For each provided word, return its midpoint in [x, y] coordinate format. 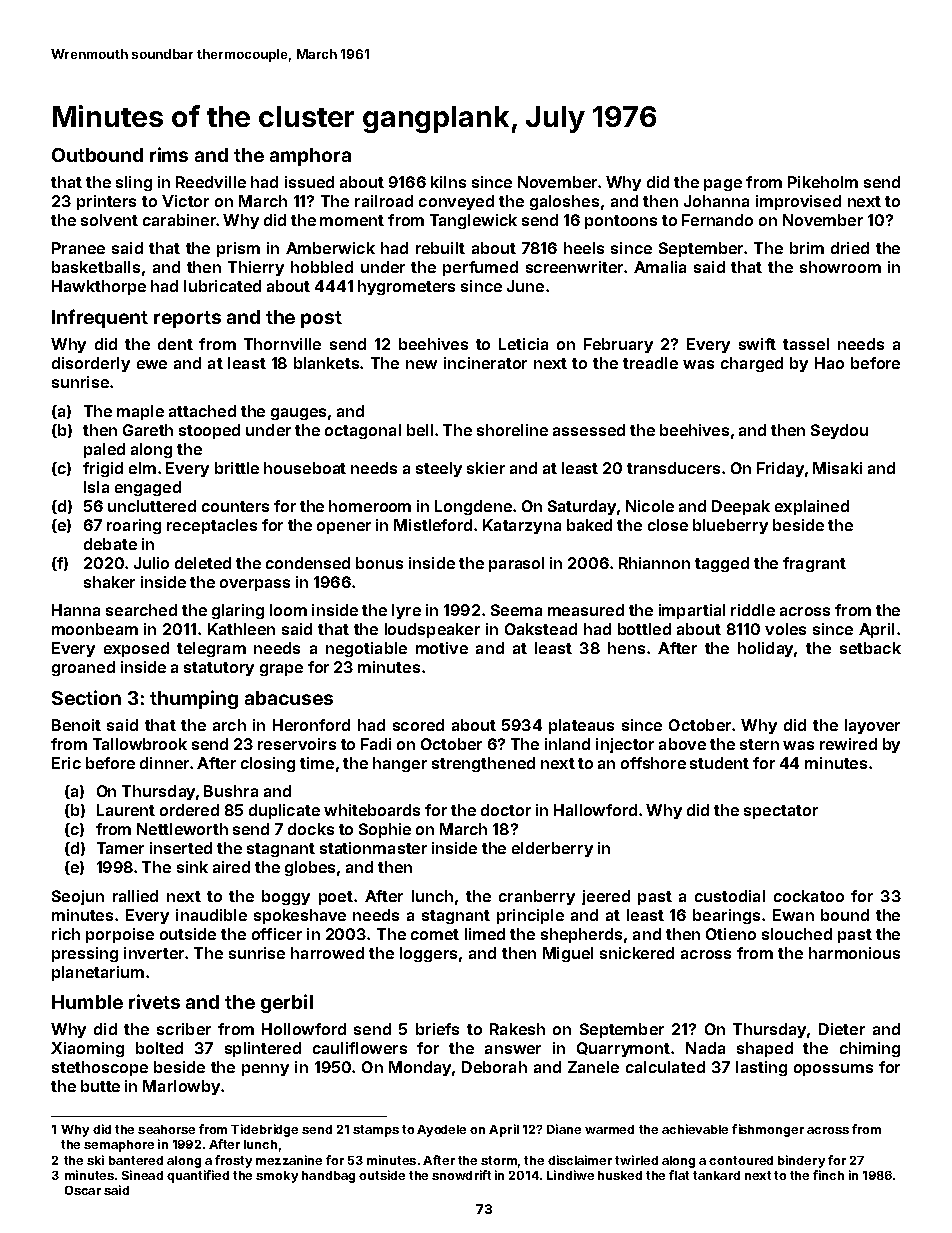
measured [586, 610]
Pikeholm [823, 182]
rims [169, 154]
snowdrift [461, 1175]
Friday [780, 469]
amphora [310, 157]
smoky [277, 1177]
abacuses [289, 698]
